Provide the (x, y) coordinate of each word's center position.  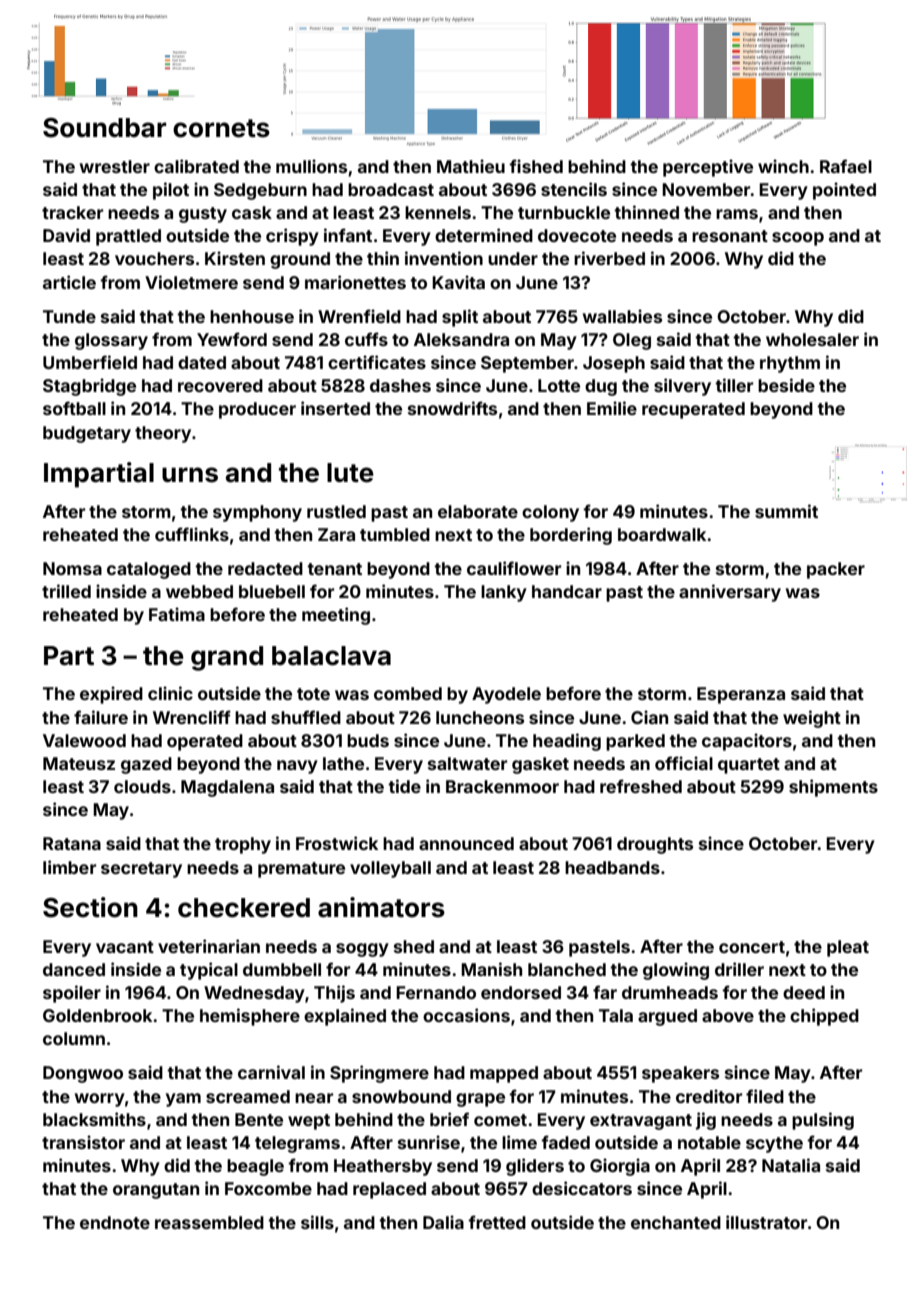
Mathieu (471, 166)
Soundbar (104, 128)
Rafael (846, 166)
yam (183, 1100)
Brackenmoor (502, 786)
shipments (833, 788)
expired (111, 695)
